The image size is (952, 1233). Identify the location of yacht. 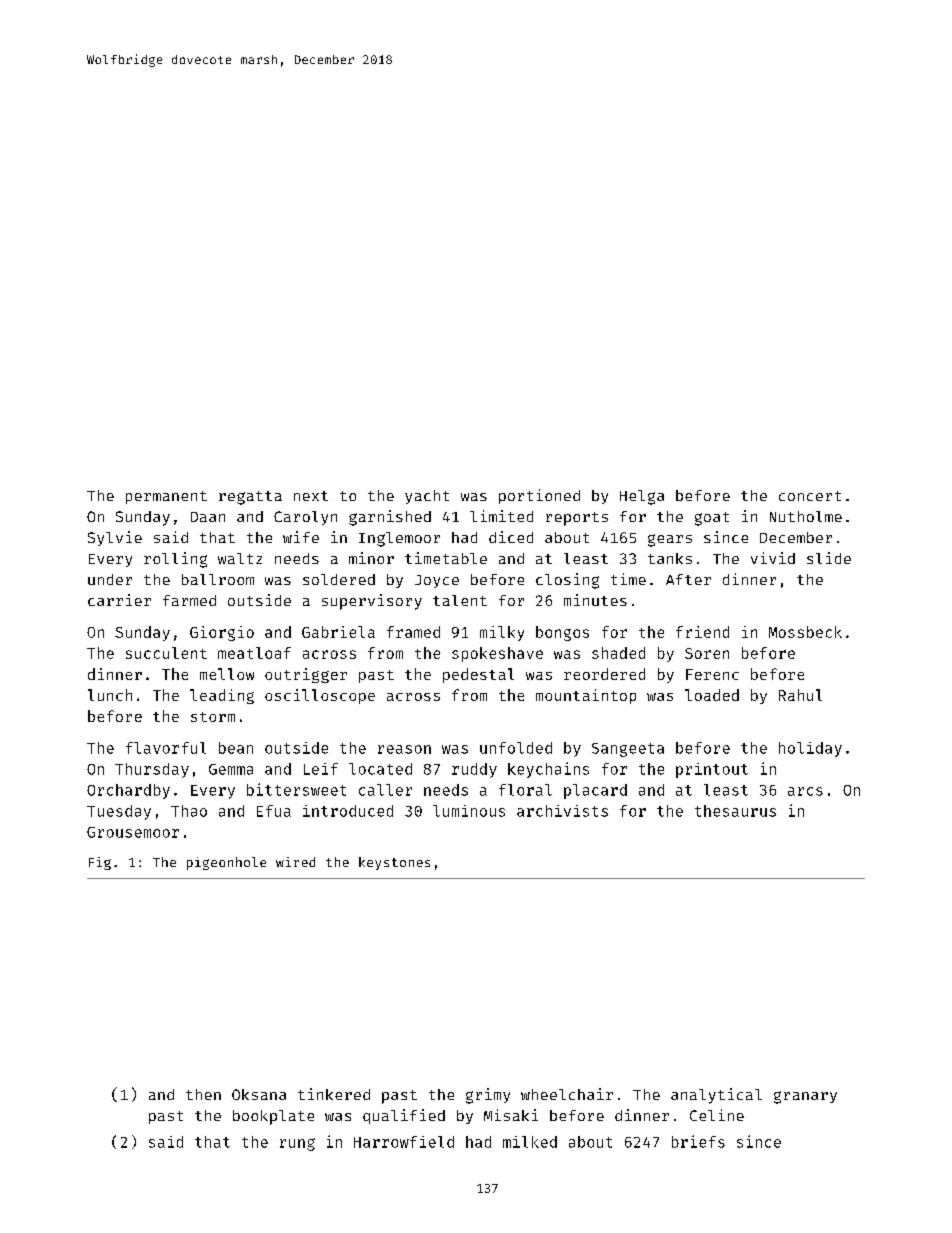
(427, 497).
